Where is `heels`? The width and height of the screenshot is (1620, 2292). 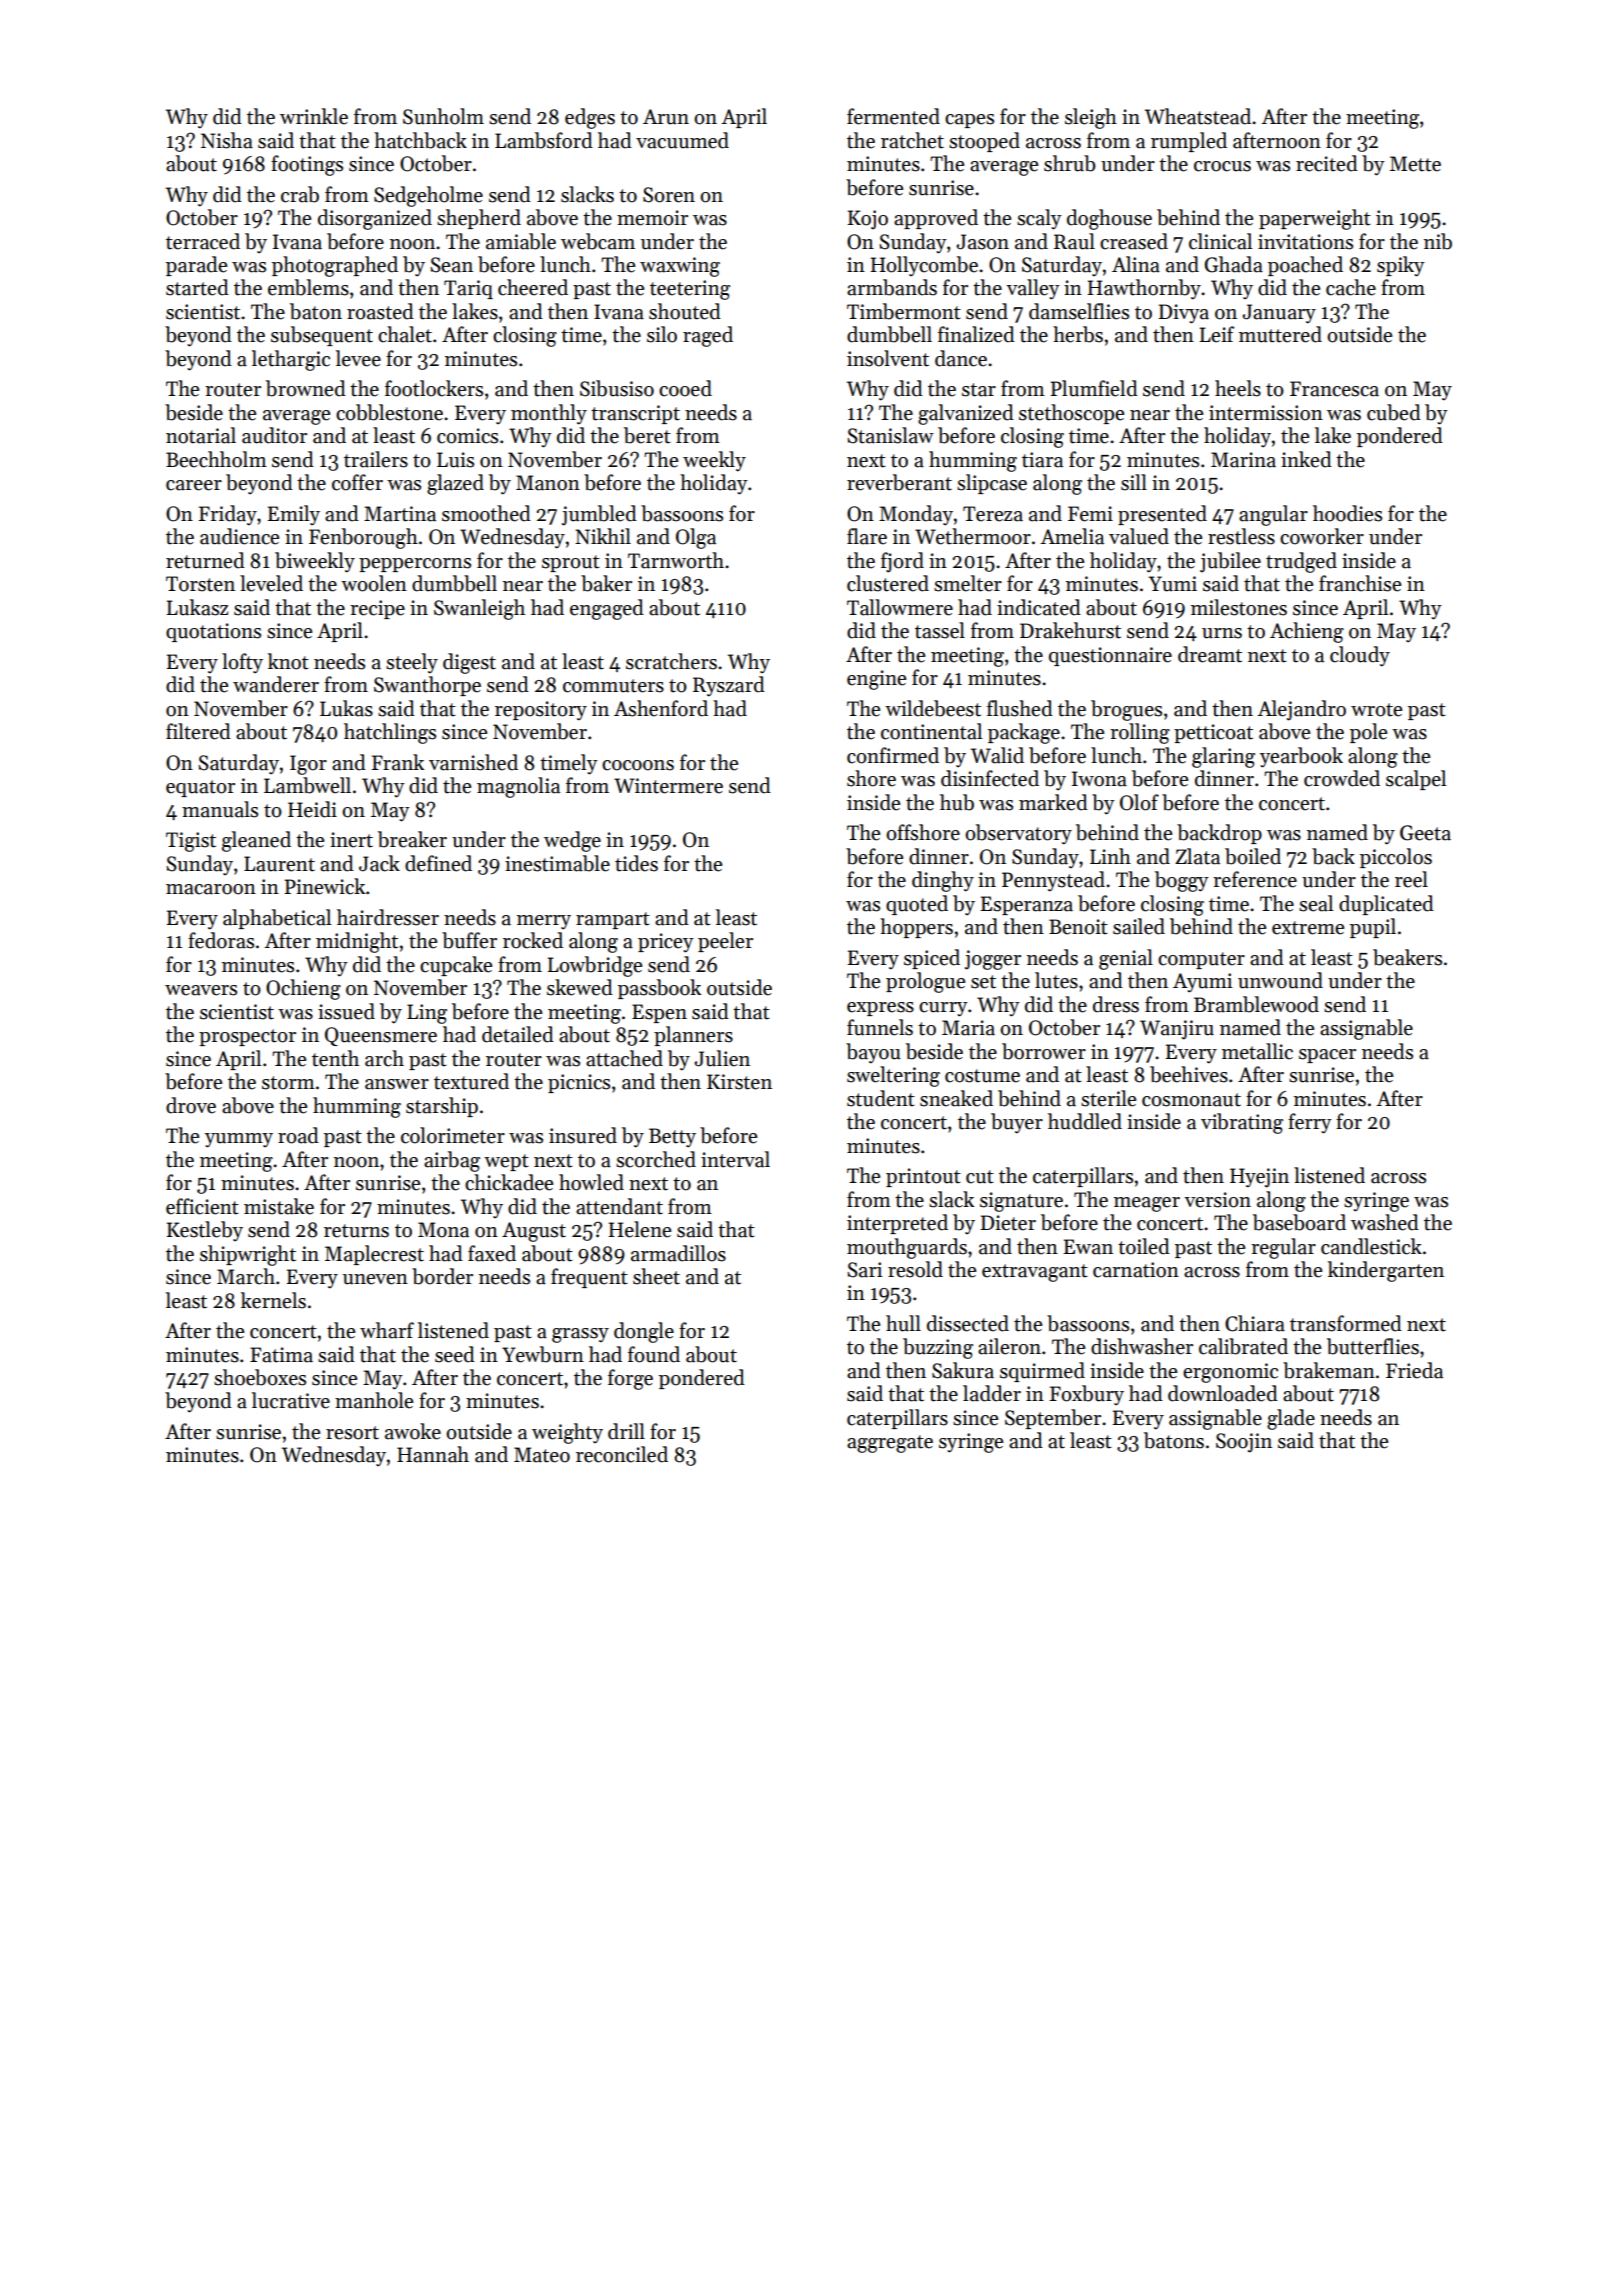 heels is located at coordinates (1238, 388).
